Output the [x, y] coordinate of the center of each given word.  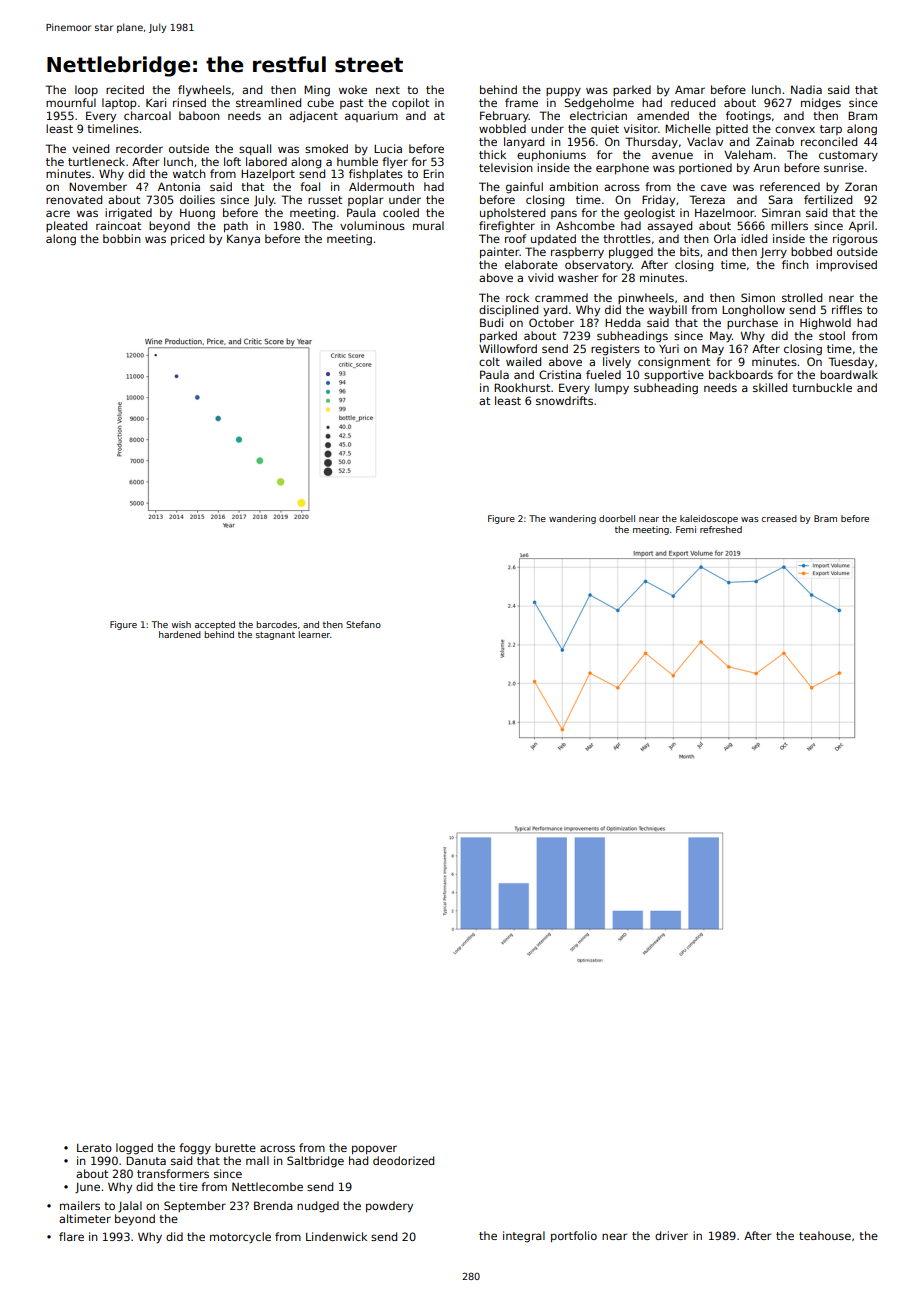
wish [181, 624]
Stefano [363, 624]
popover [374, 1149]
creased [779, 518]
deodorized [403, 1160]
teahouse [825, 1235]
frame [521, 102]
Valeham [748, 154]
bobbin [122, 238]
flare [71, 1236]
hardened [180, 634]
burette [235, 1147]
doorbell [617, 518]
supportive [674, 375]
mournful [71, 102]
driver [671, 1235]
